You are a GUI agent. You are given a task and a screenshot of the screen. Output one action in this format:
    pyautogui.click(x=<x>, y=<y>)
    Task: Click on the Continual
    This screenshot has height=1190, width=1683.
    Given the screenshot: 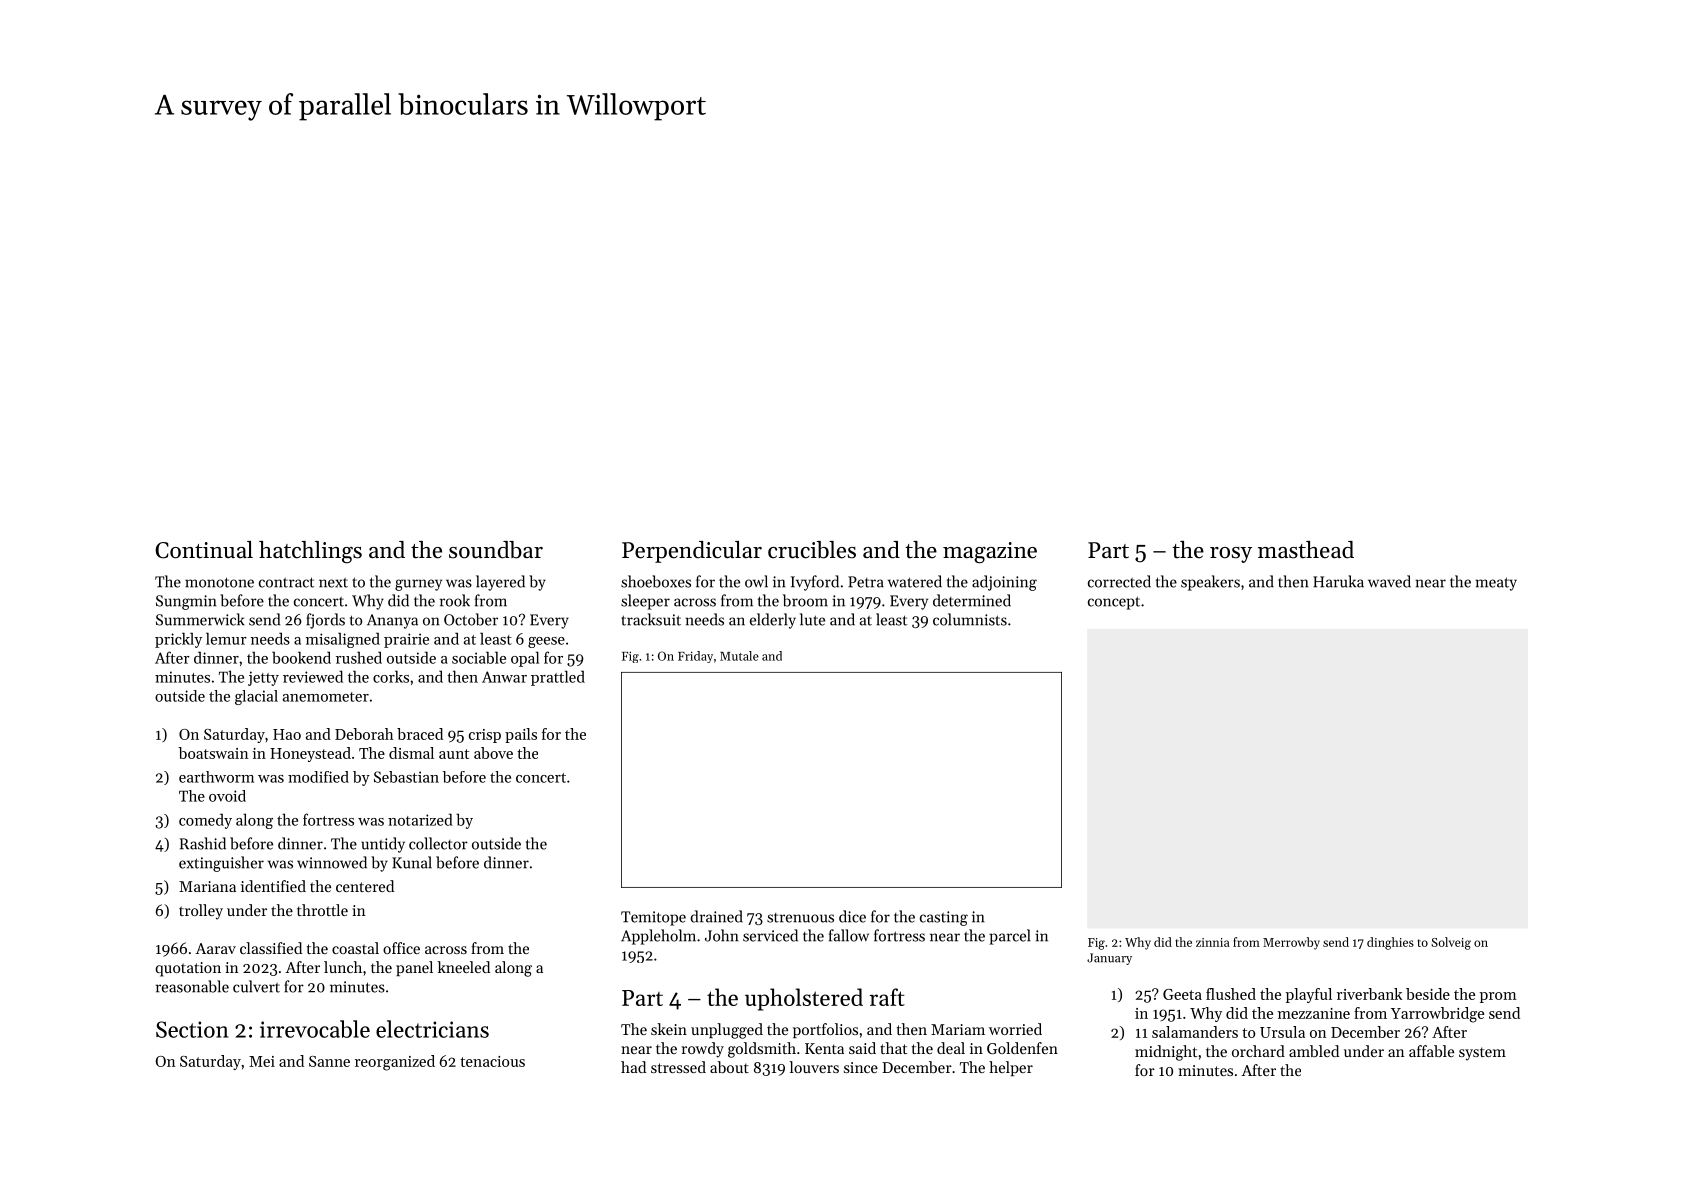 What is the action you would take?
    pyautogui.click(x=204, y=550)
